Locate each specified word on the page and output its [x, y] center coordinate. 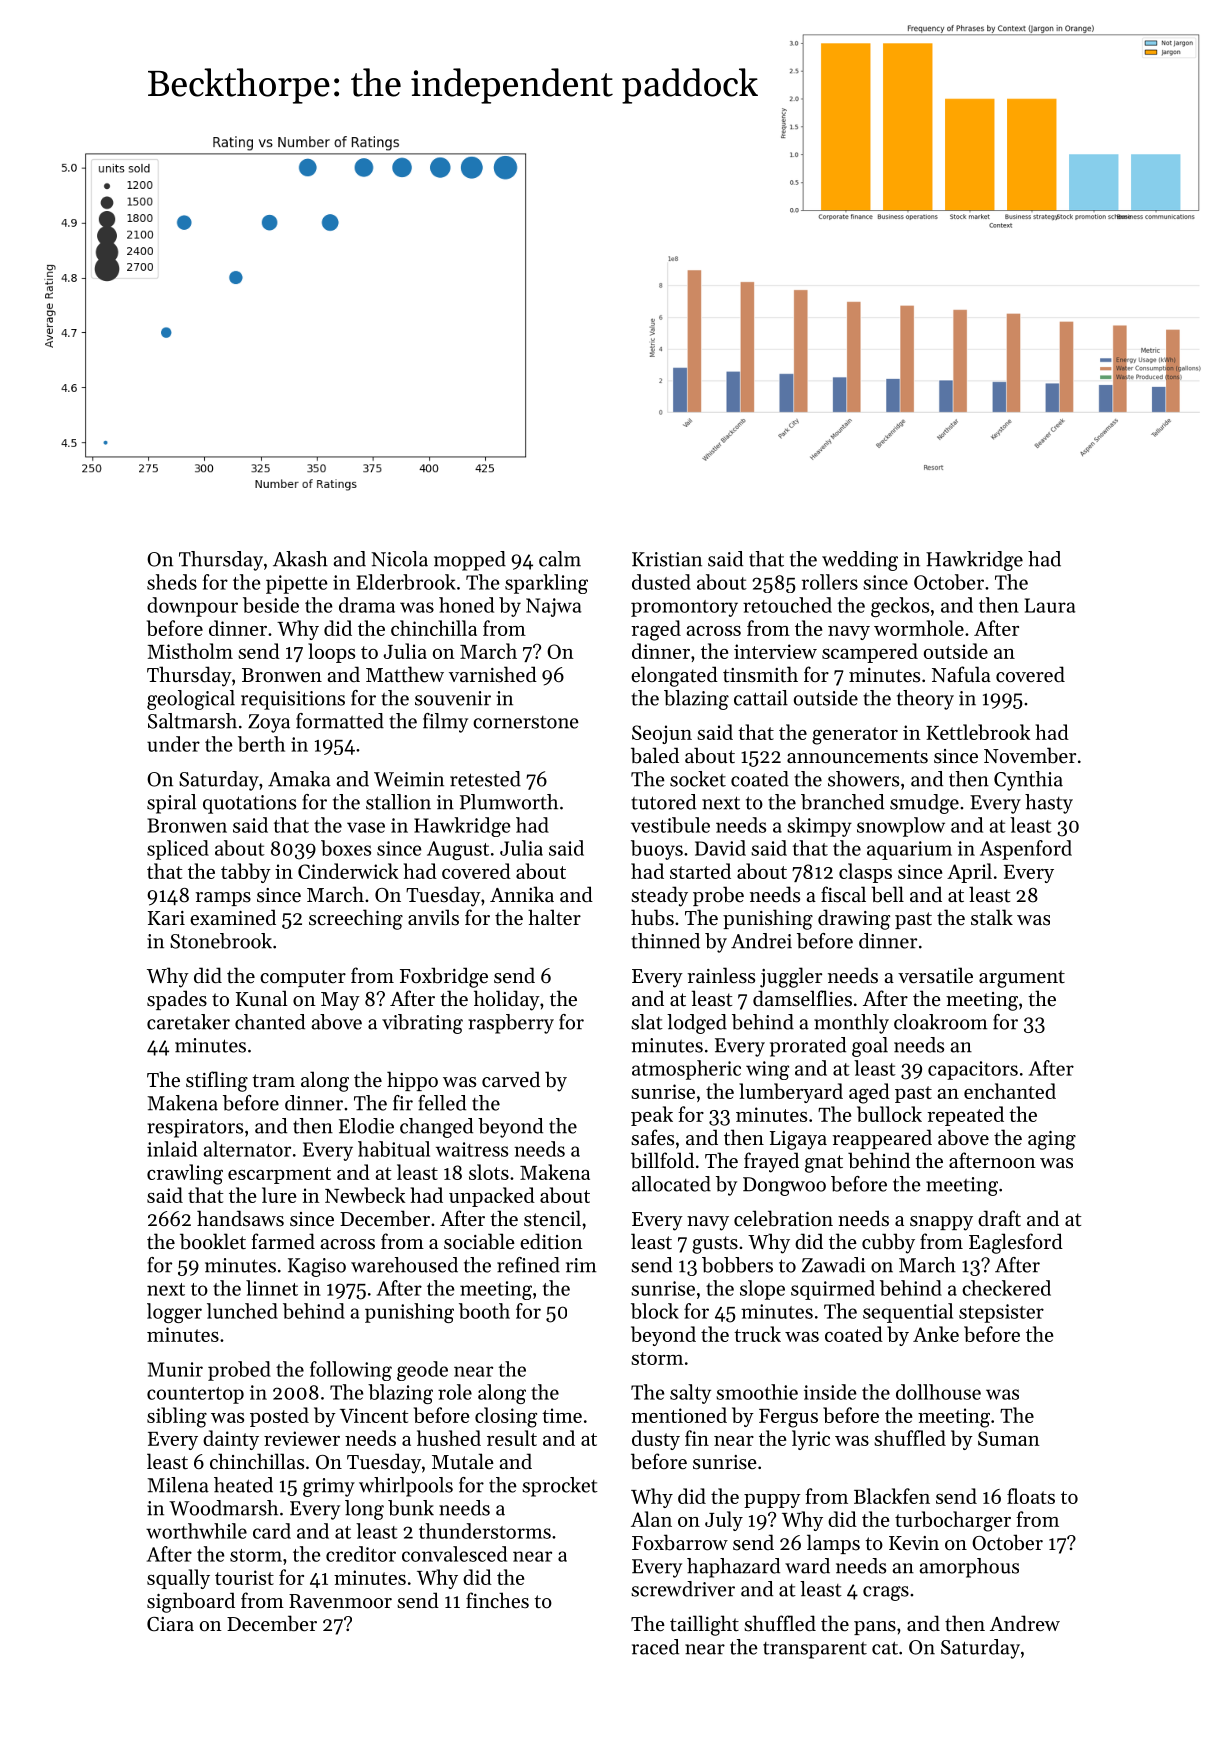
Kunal [262, 998]
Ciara [170, 1624]
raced [655, 1647]
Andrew [1025, 1623]
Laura [1050, 605]
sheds [172, 582]
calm [560, 559]
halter [554, 917]
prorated [808, 1047]
